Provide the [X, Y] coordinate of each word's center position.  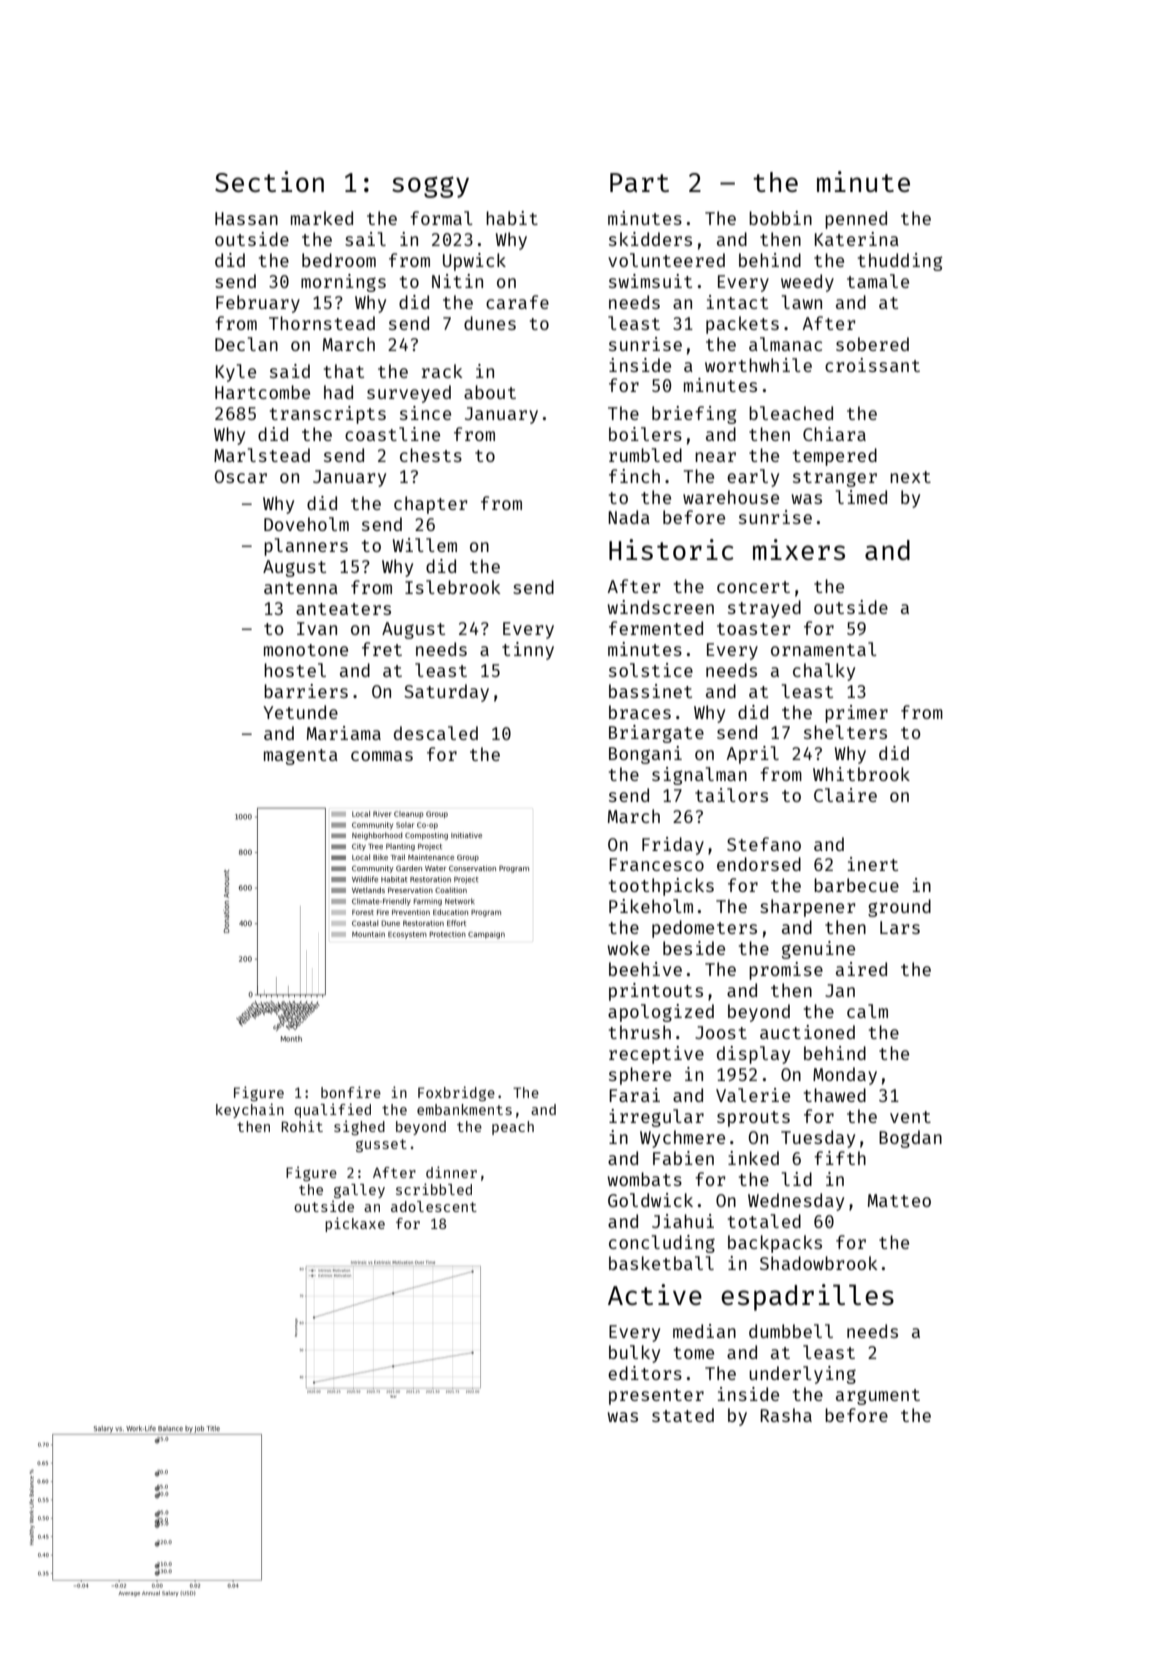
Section [269, 181]
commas [382, 756]
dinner [451, 1172]
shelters [845, 732]
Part [639, 182]
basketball [661, 1263]
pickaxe [355, 1224]
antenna [301, 588]
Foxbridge [456, 1093]
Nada [629, 517]
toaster [753, 629]
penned [856, 220]
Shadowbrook [819, 1263]
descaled [436, 733]
